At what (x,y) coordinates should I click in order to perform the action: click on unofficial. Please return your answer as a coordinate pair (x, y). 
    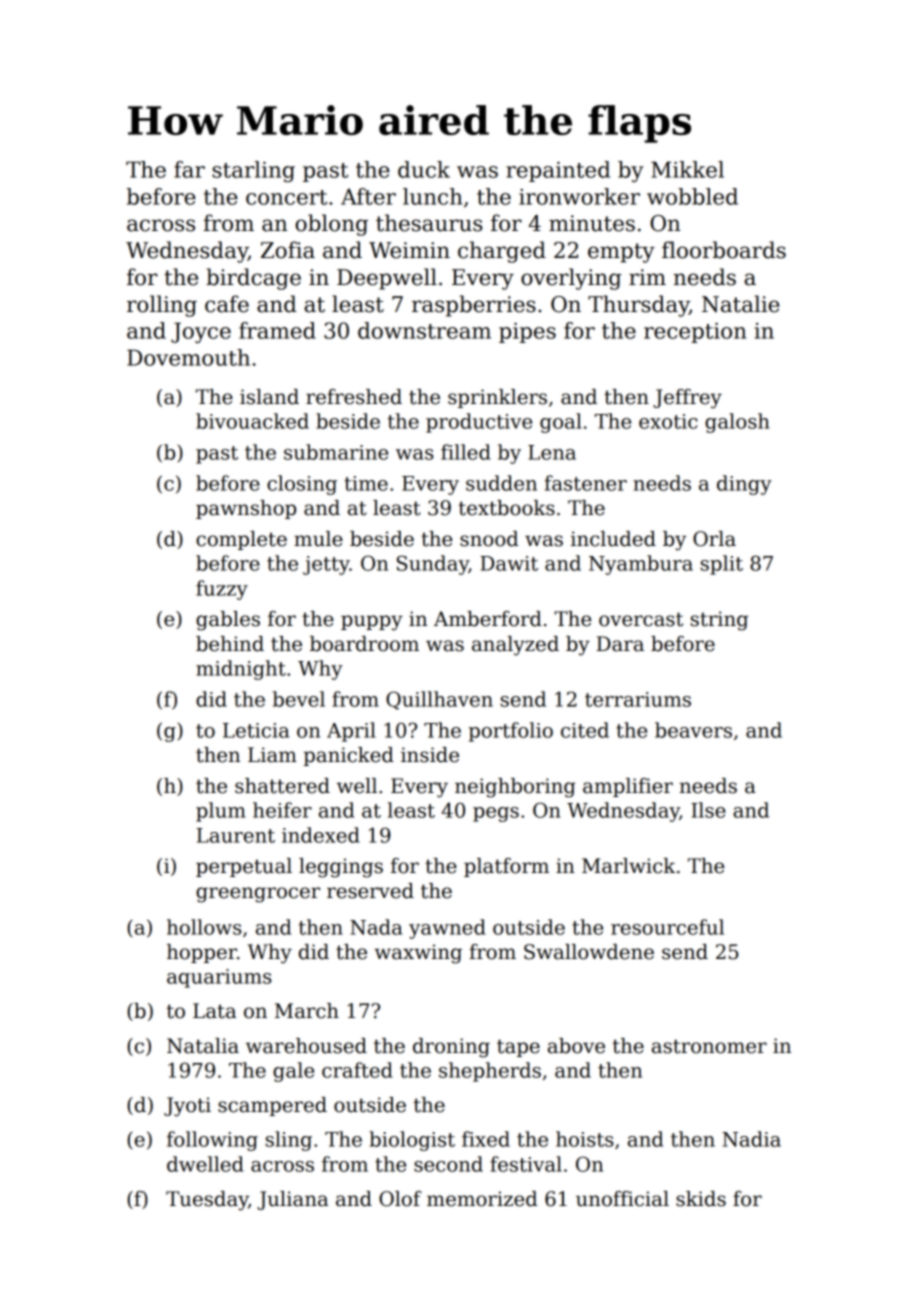
    Looking at the image, I should click on (622, 1199).
